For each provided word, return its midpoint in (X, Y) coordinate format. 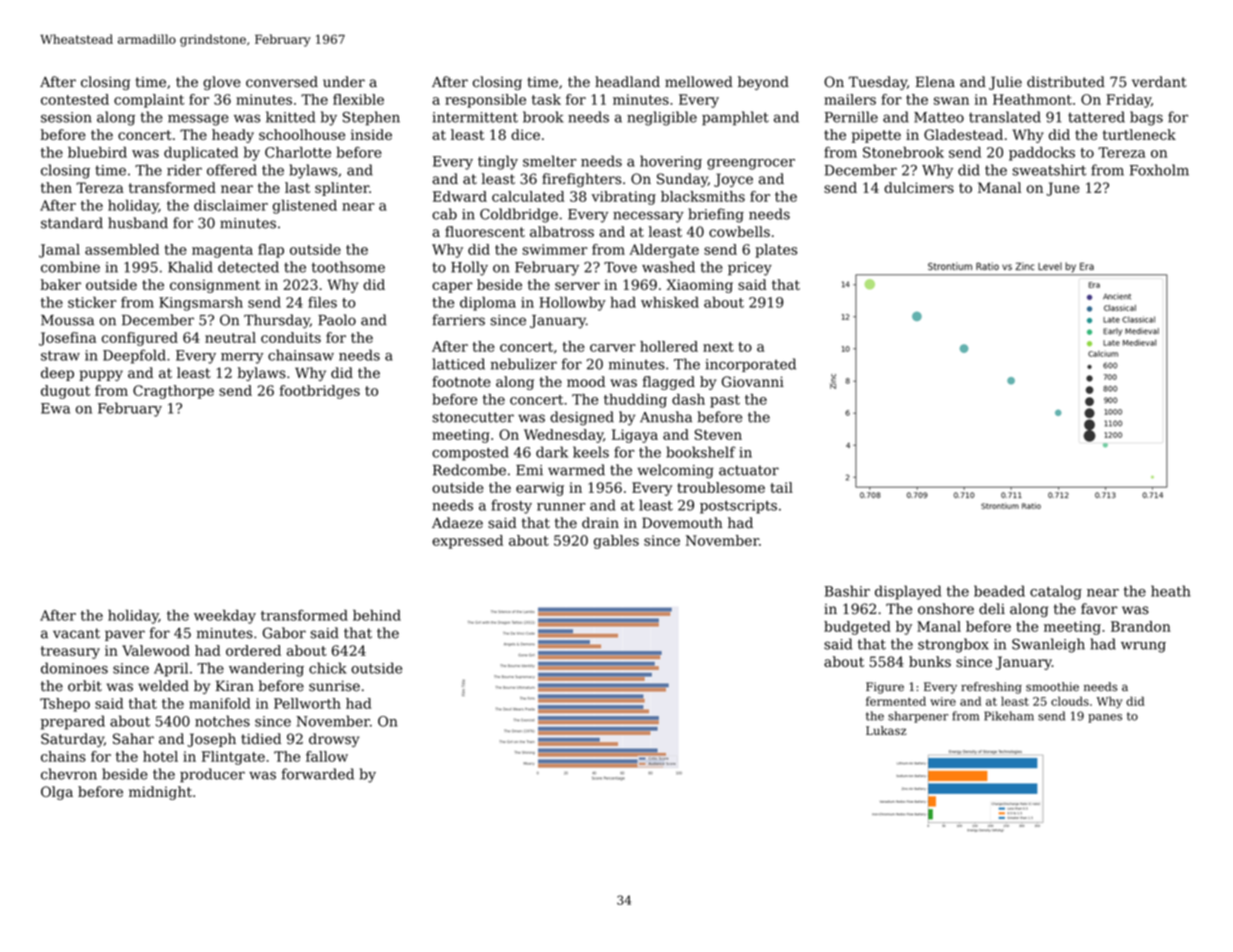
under (344, 82)
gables (616, 542)
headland (627, 82)
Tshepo (65, 705)
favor (1099, 609)
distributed (1066, 82)
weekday (225, 617)
